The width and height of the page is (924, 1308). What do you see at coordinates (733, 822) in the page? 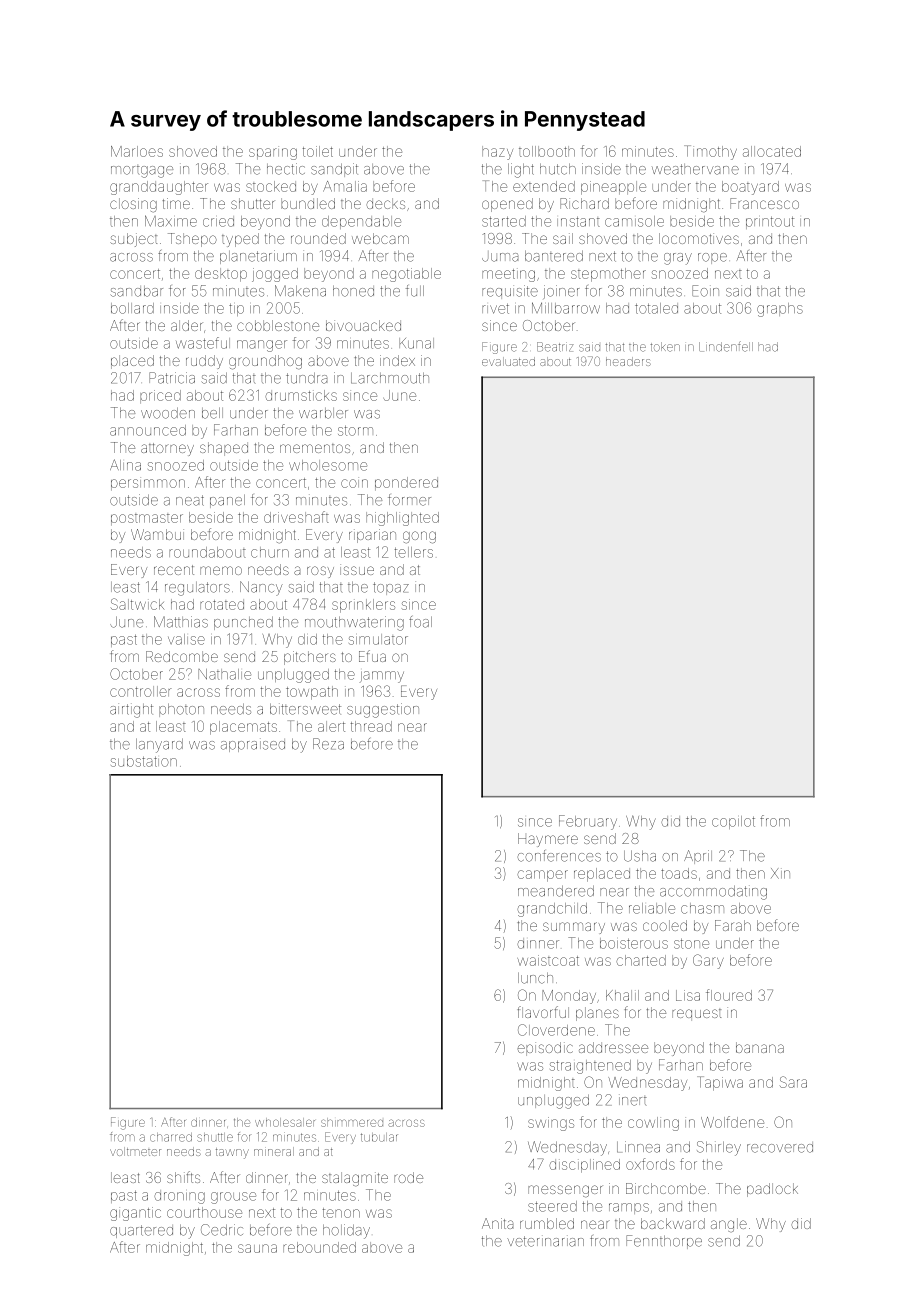
I see `copilot` at bounding box center [733, 822].
